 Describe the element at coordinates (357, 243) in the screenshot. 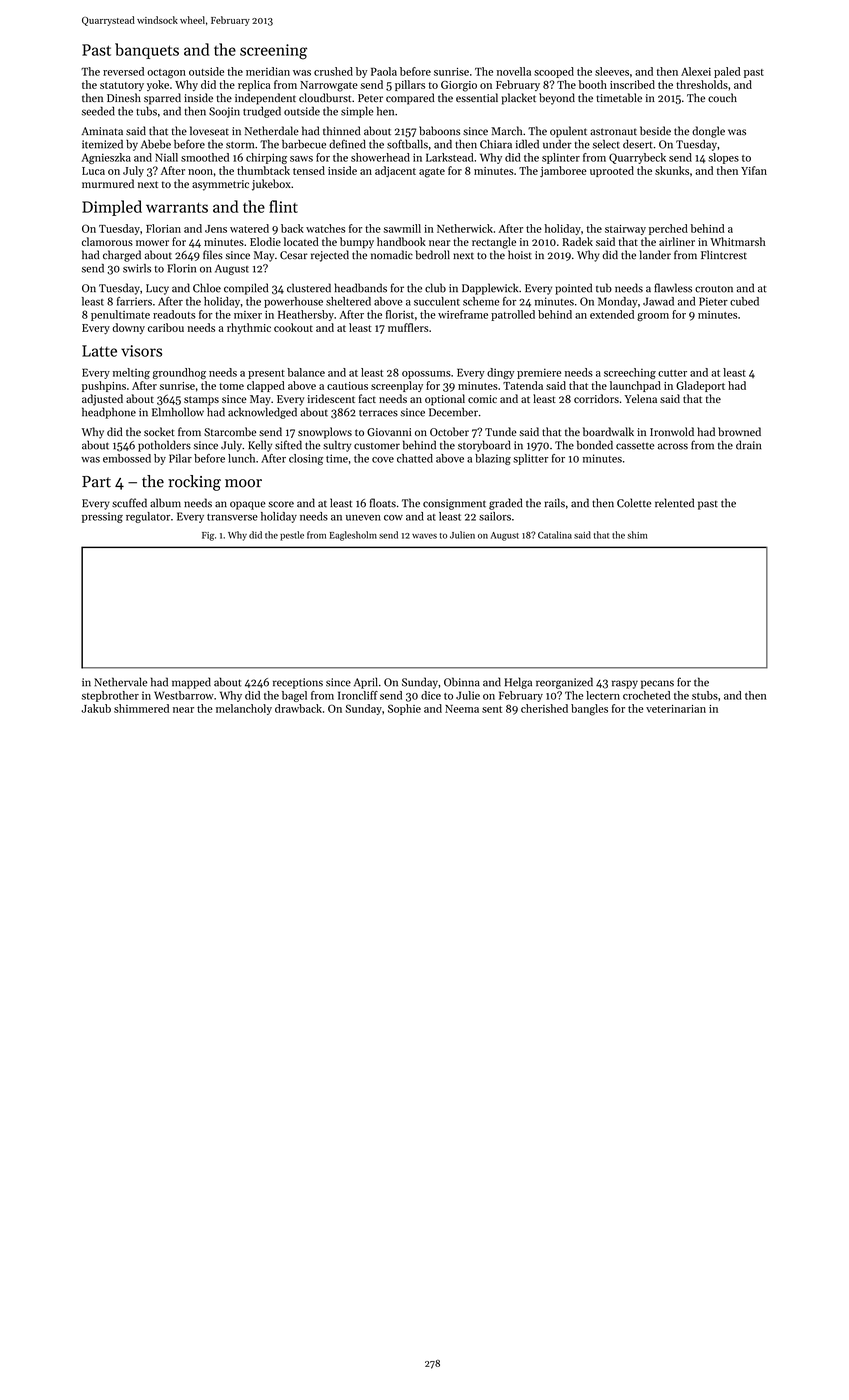

I see `bumpy` at that location.
